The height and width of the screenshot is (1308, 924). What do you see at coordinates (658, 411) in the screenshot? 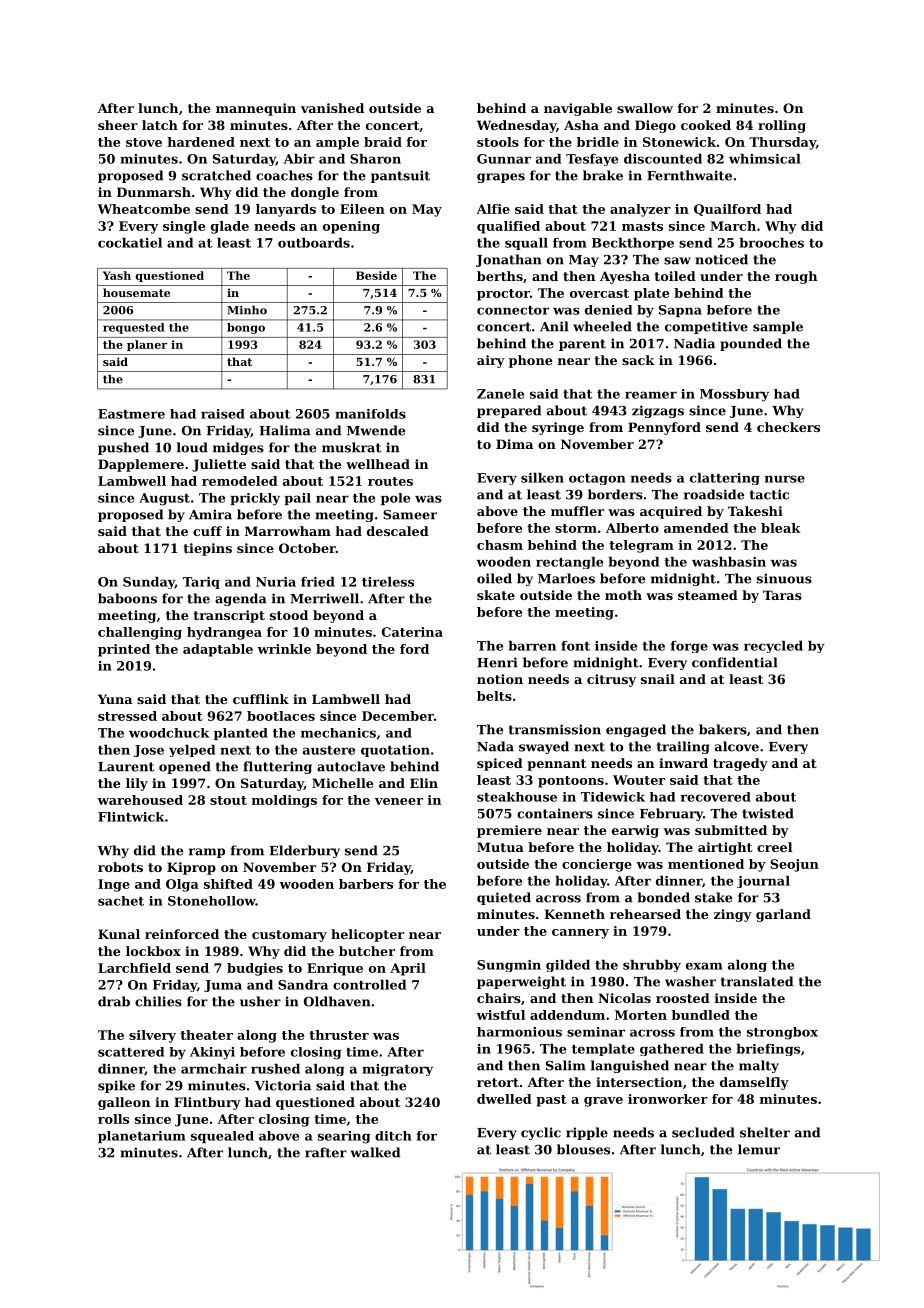
I see `zigzags` at bounding box center [658, 411].
